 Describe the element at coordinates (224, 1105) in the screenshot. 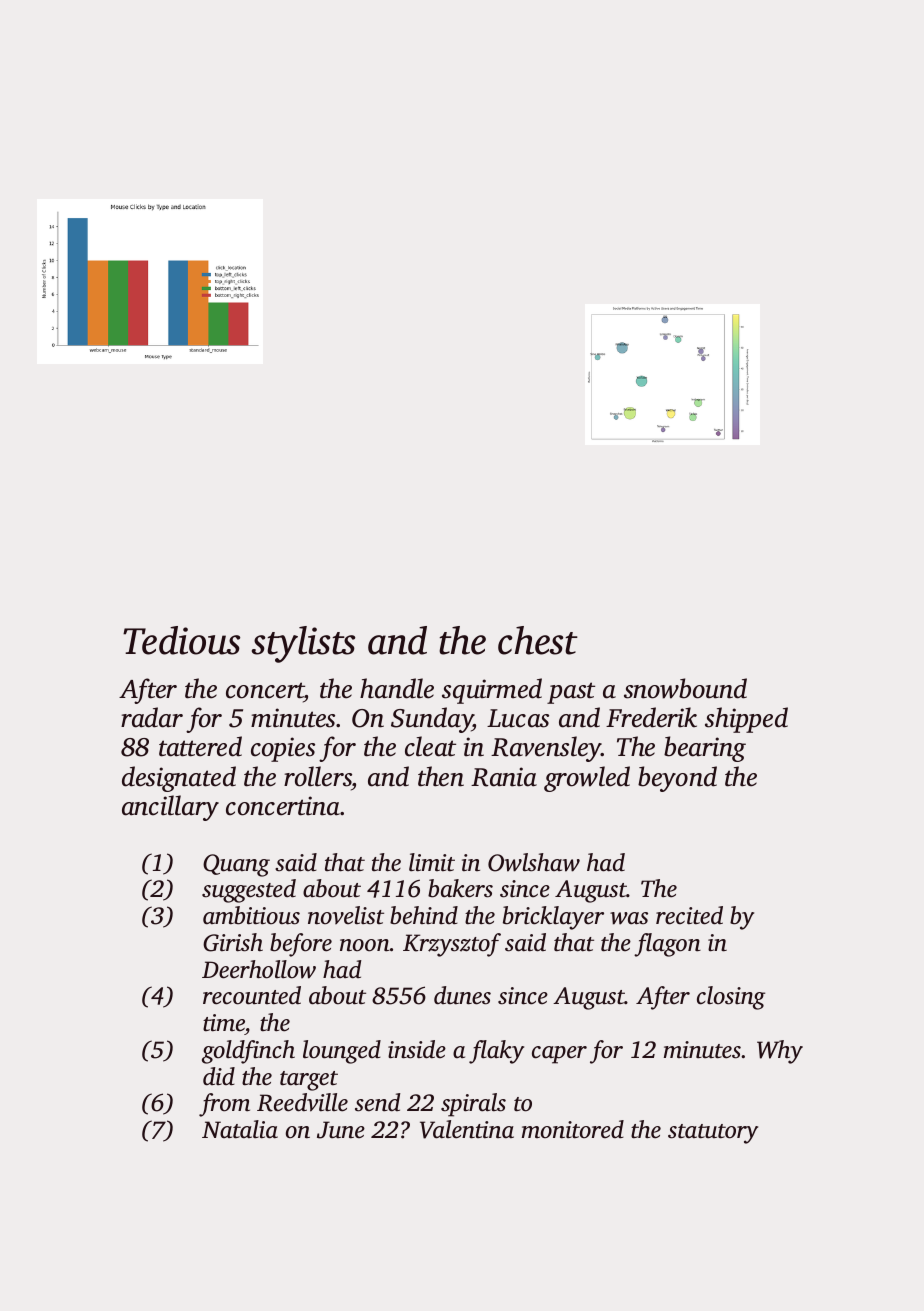

I see `from` at that location.
